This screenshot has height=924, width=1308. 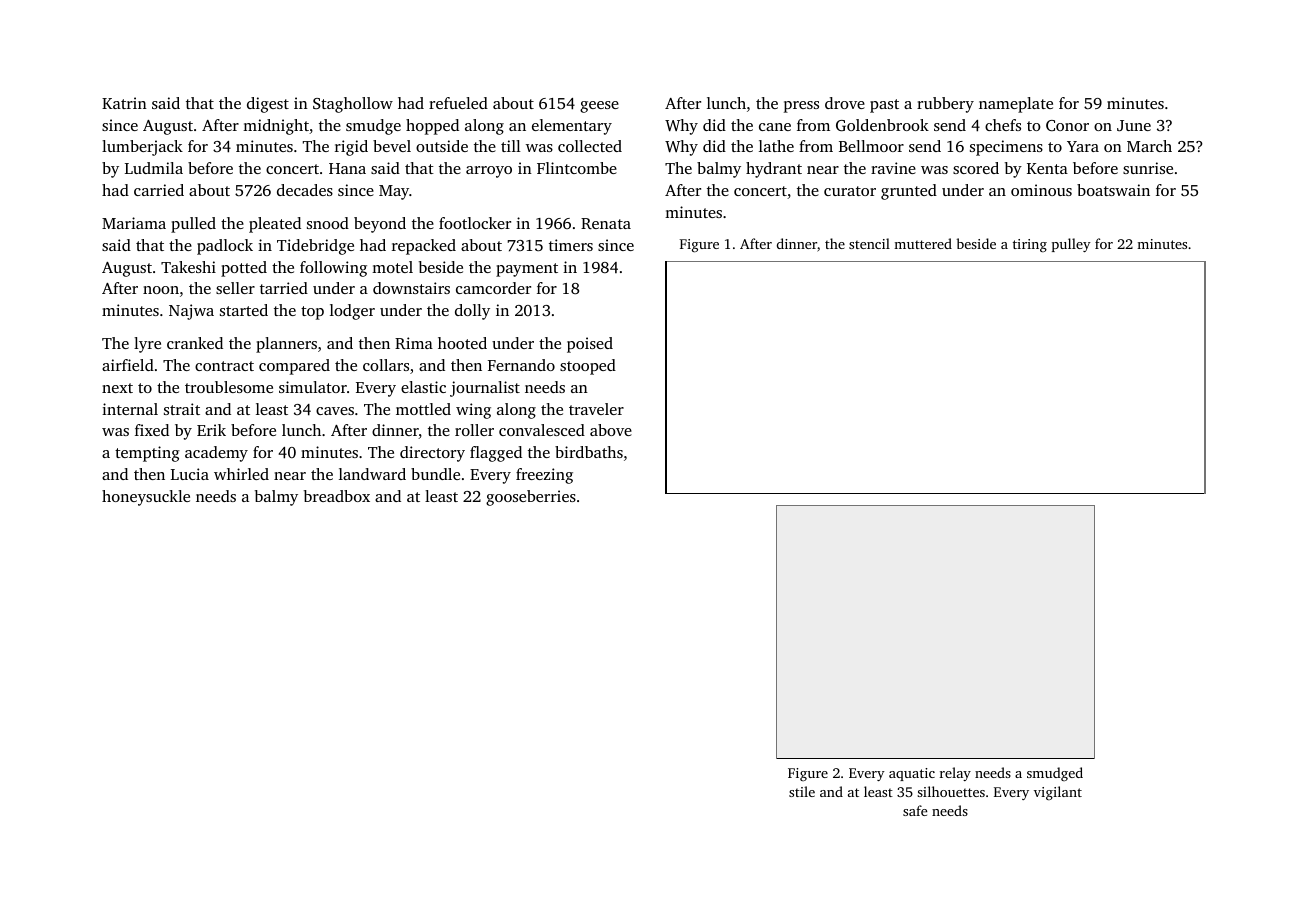 I want to click on breadbox, so click(x=337, y=496).
